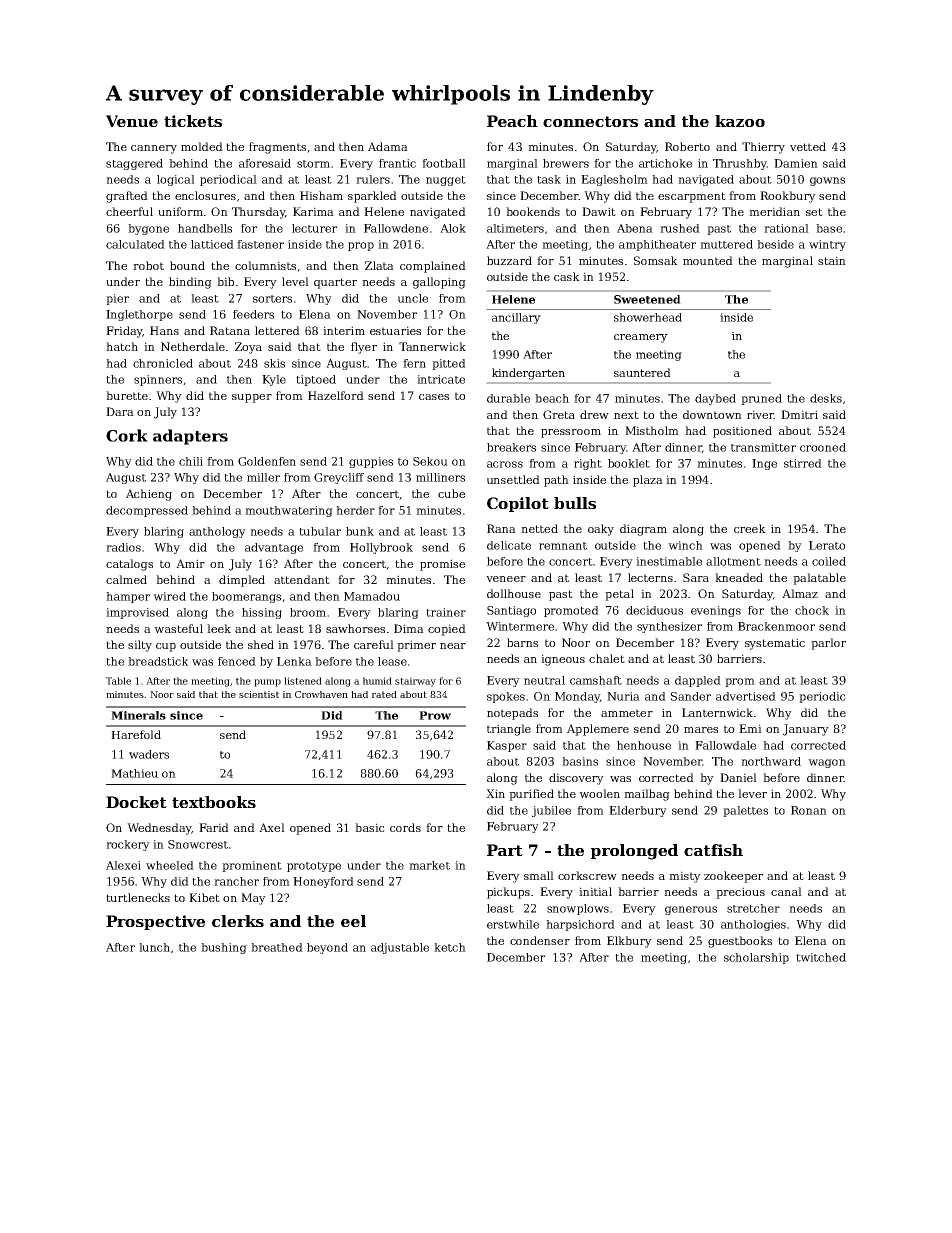 The height and width of the screenshot is (1233, 952). What do you see at coordinates (665, 163) in the screenshot?
I see `artichoke` at bounding box center [665, 163].
